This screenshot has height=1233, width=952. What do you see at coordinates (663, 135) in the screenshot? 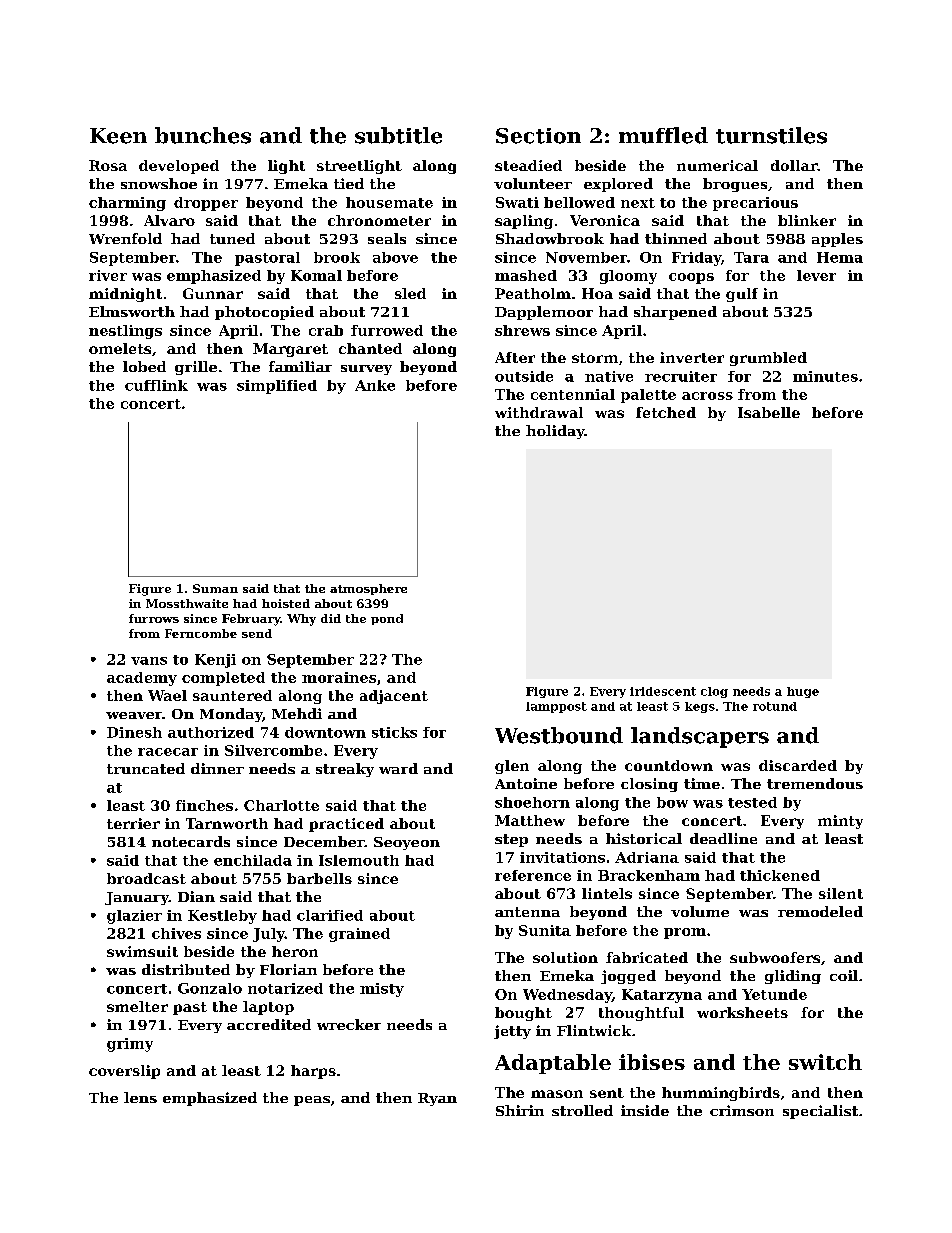
I see `muffled` at bounding box center [663, 135].
